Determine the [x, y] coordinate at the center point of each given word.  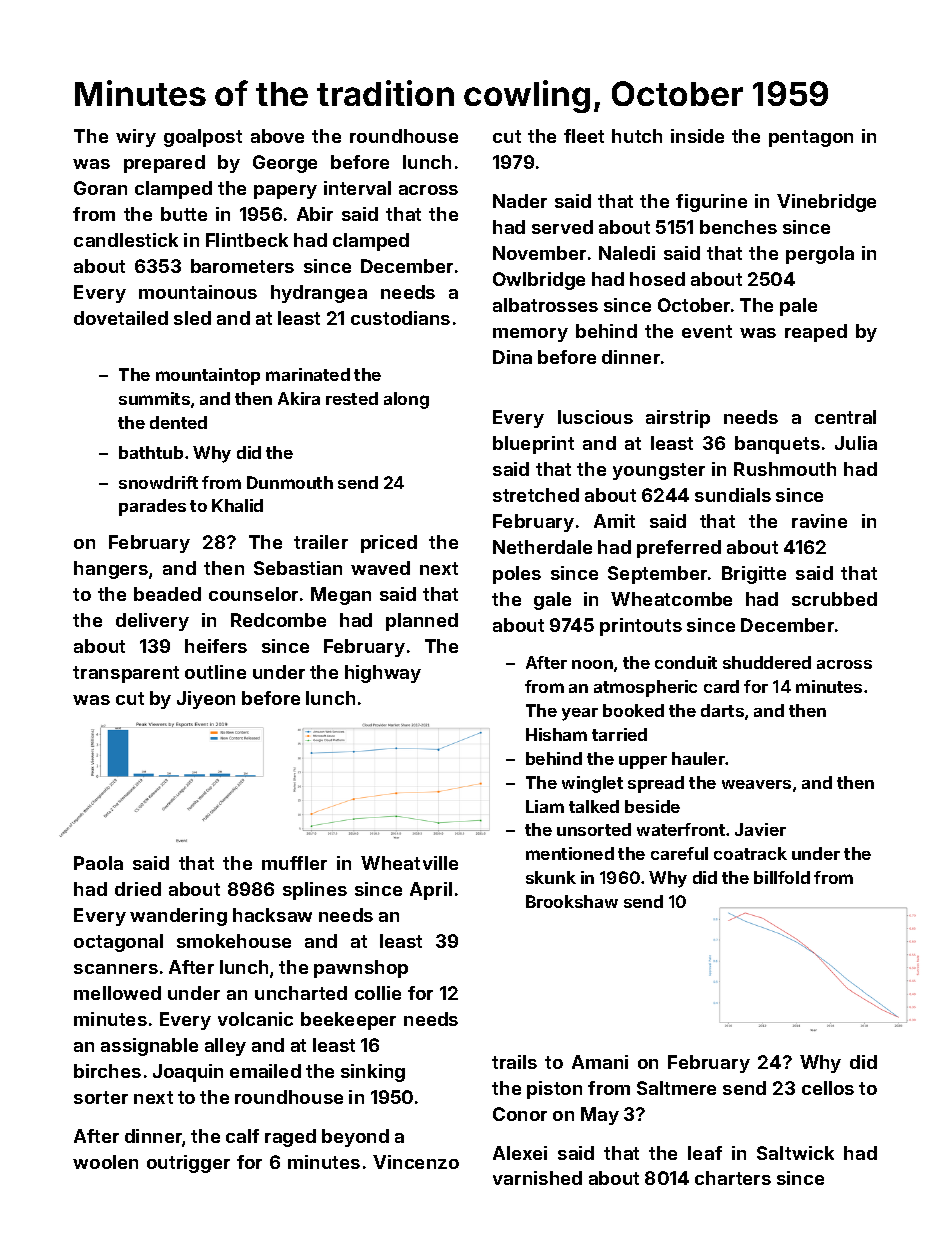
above [277, 136]
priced [389, 544]
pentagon [811, 138]
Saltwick [795, 1153]
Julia [856, 443]
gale [552, 601]
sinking [373, 1073]
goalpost [203, 138]
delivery [152, 622]
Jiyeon [206, 700]
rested [352, 398]
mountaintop [208, 376]
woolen [105, 1162]
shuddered [767, 662]
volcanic [255, 1019]
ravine [819, 521]
